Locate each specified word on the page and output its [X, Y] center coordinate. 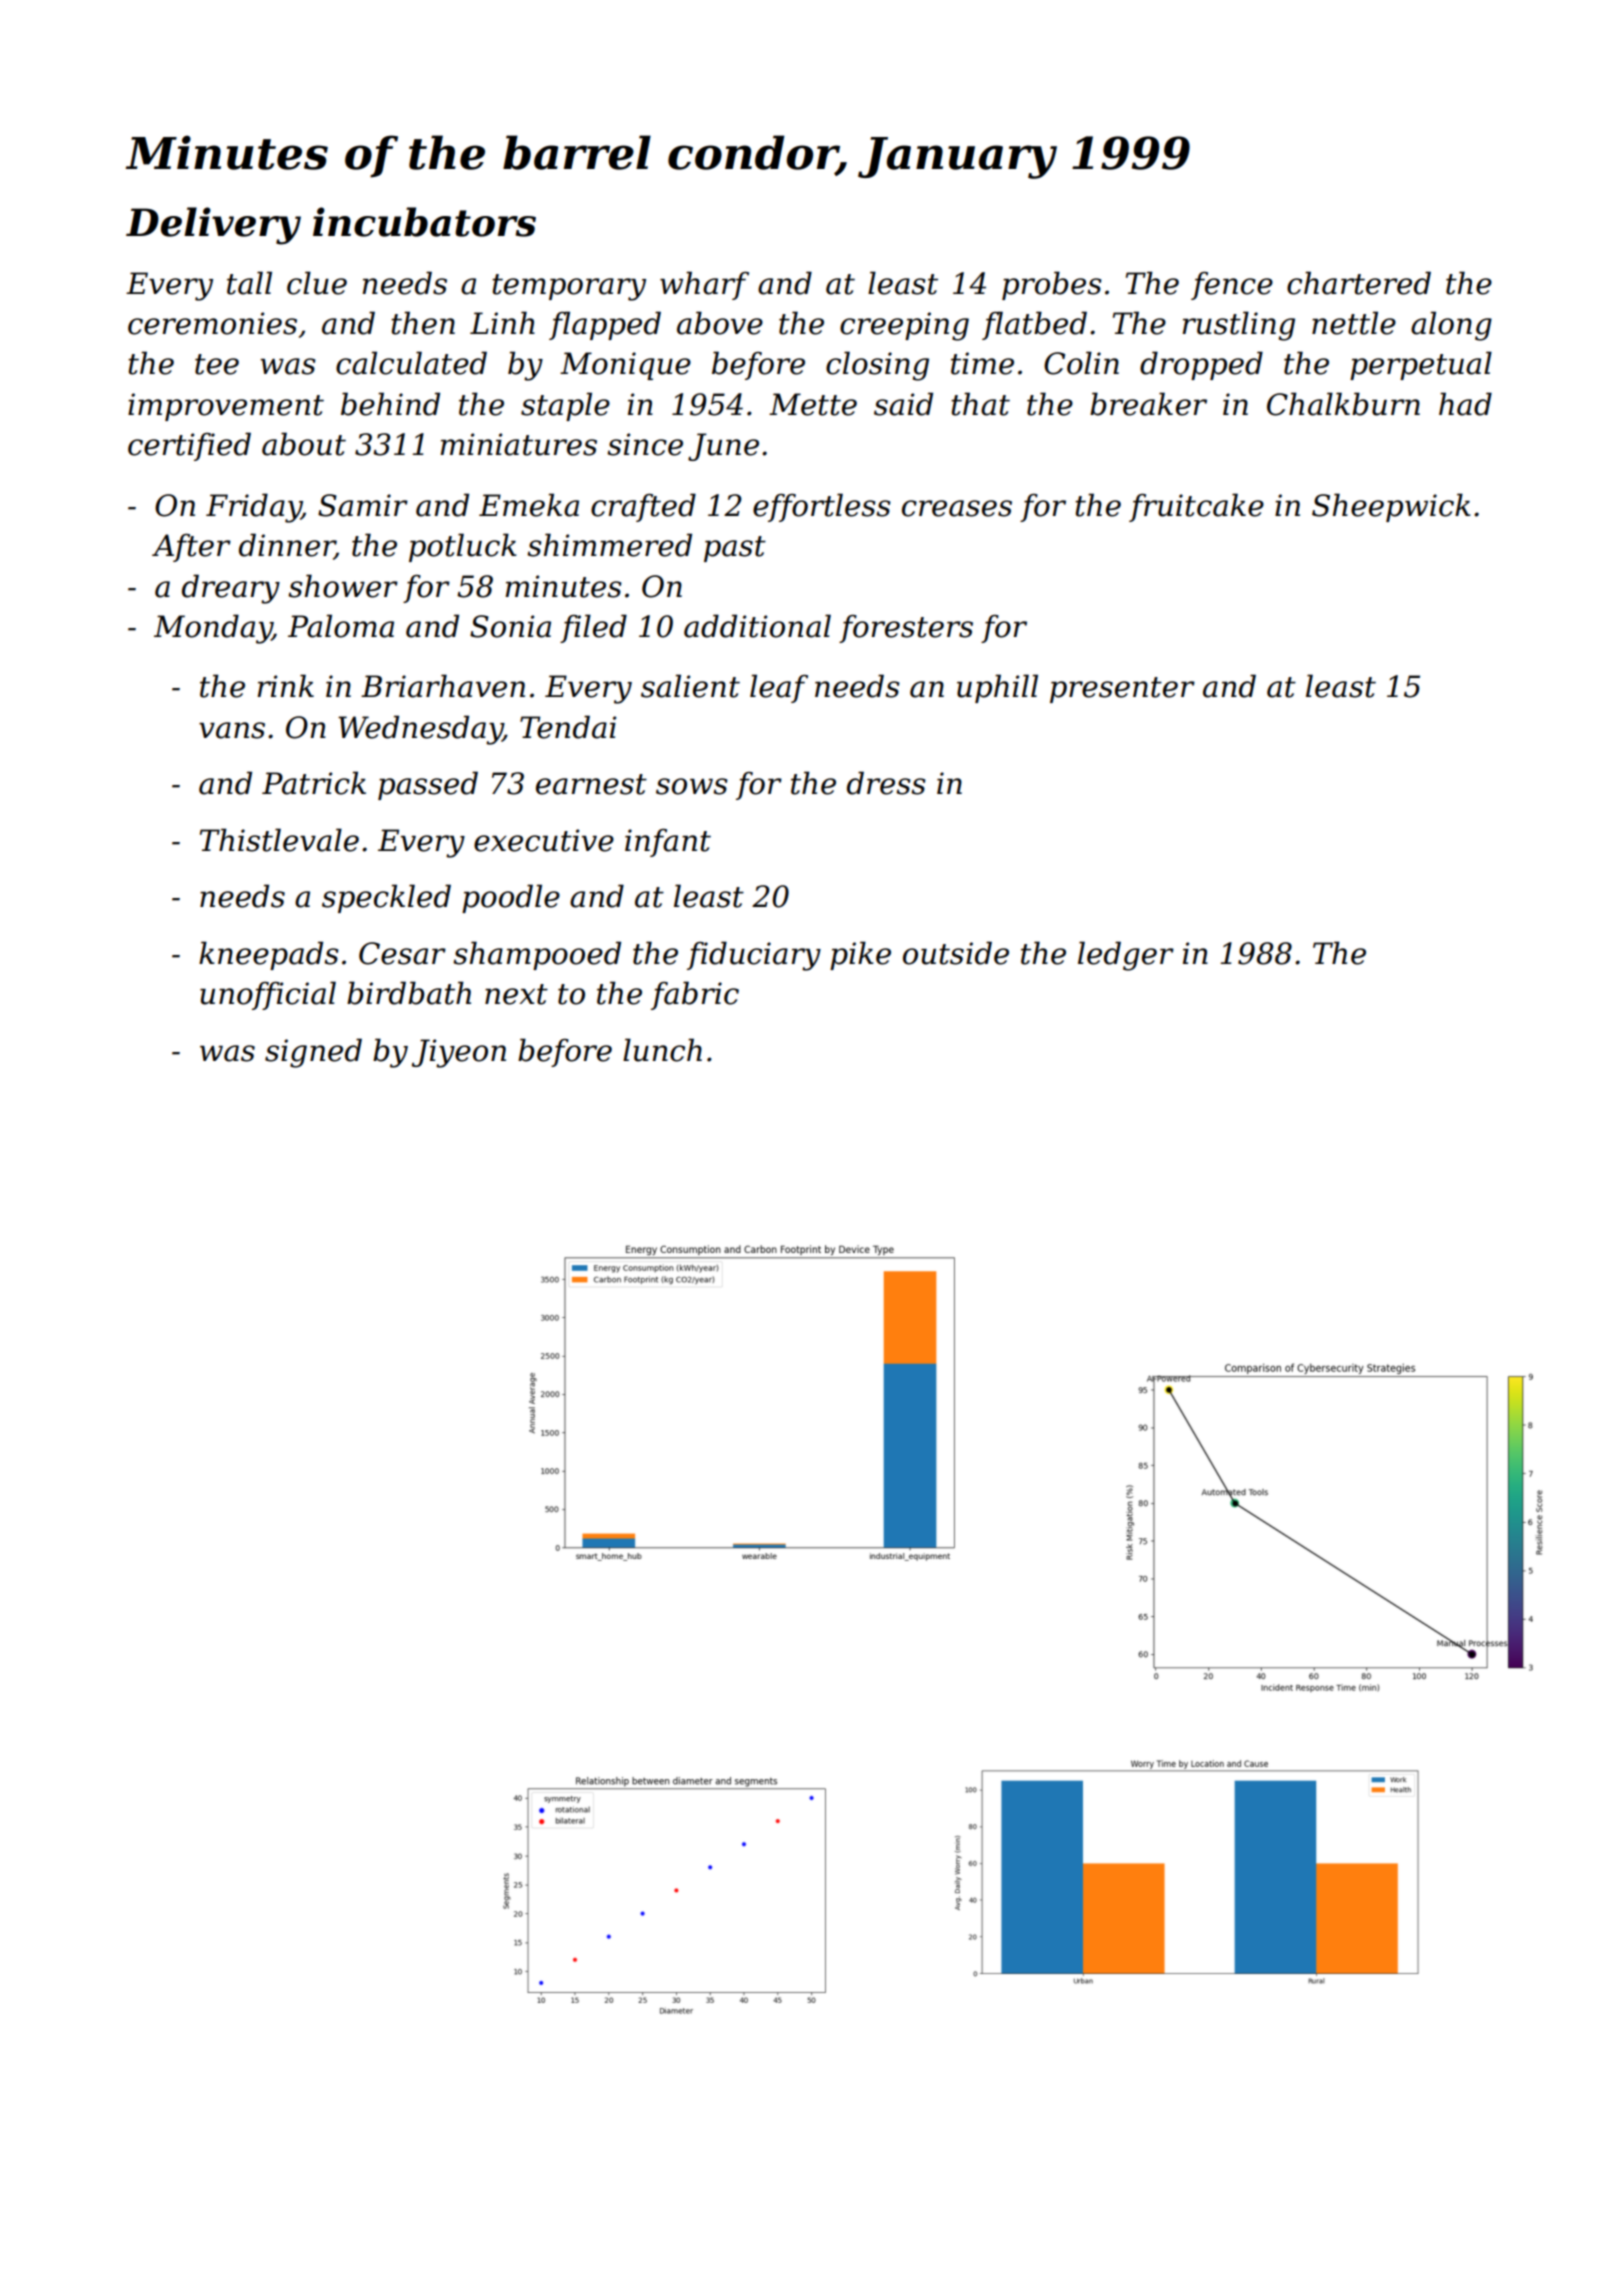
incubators [424, 222]
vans [232, 730]
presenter [1122, 690]
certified [189, 446]
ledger [1126, 956]
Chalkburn [1343, 404]
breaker [1148, 404]
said [903, 404]
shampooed [537, 955]
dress [886, 783]
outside [956, 953]
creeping [904, 326]
